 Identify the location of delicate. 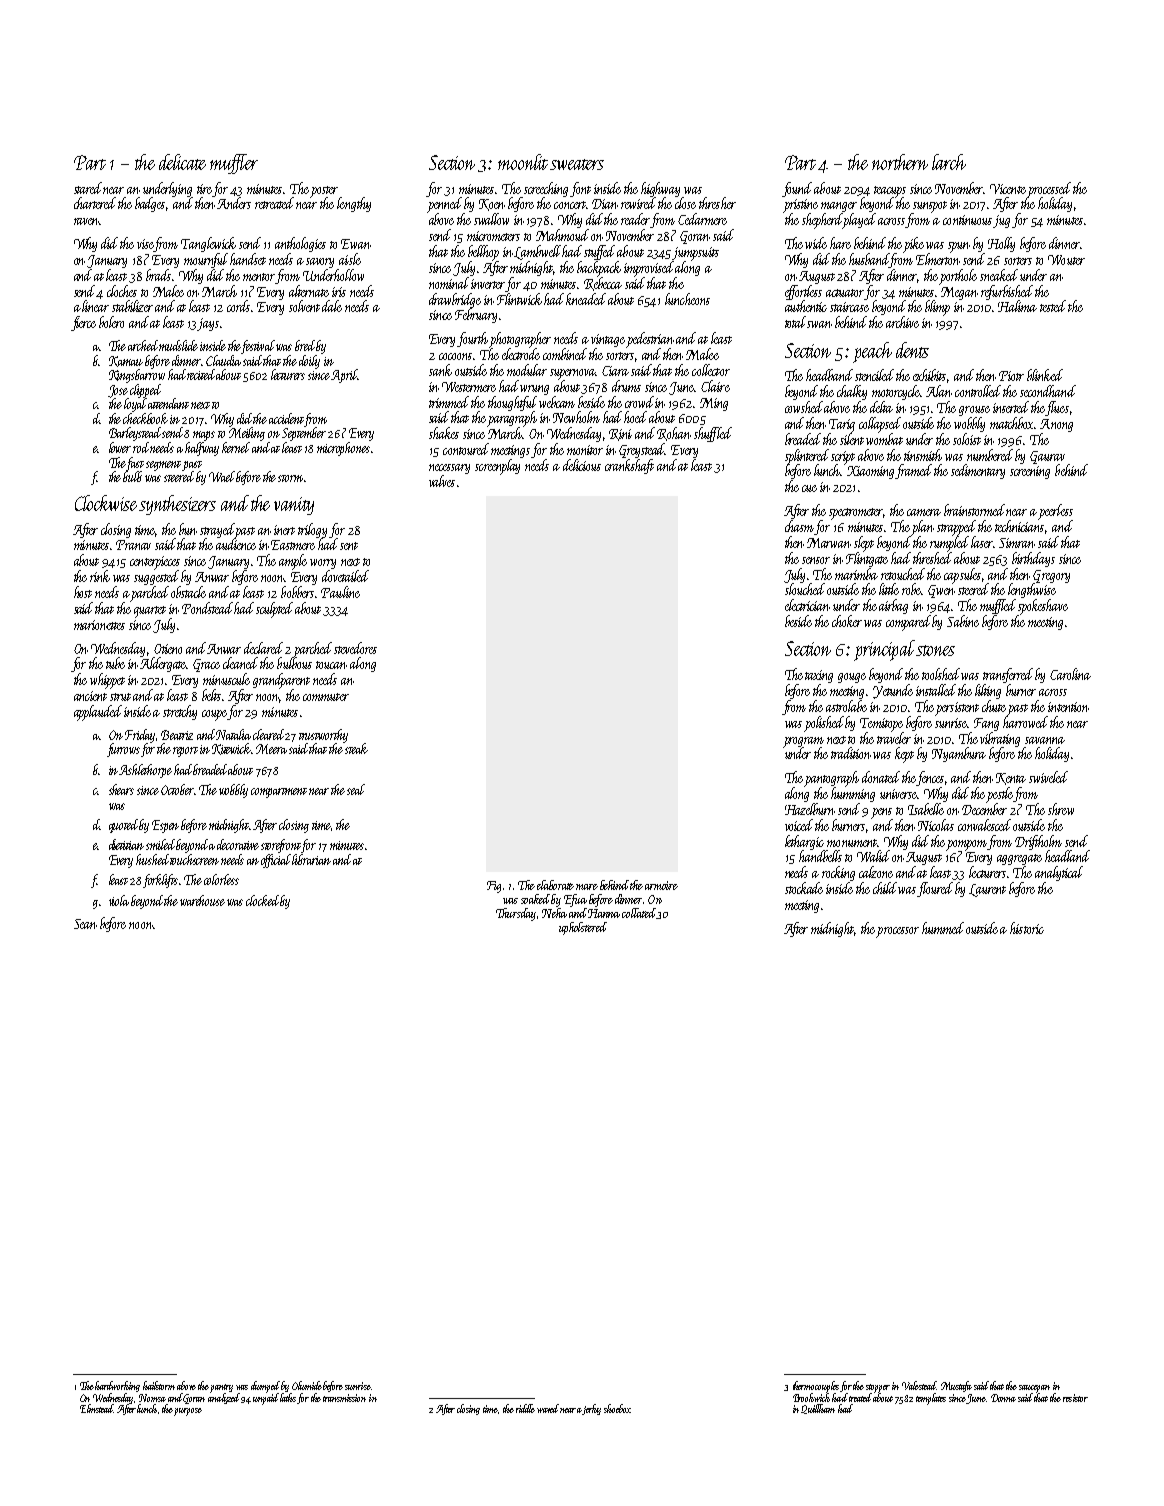
(182, 162).
